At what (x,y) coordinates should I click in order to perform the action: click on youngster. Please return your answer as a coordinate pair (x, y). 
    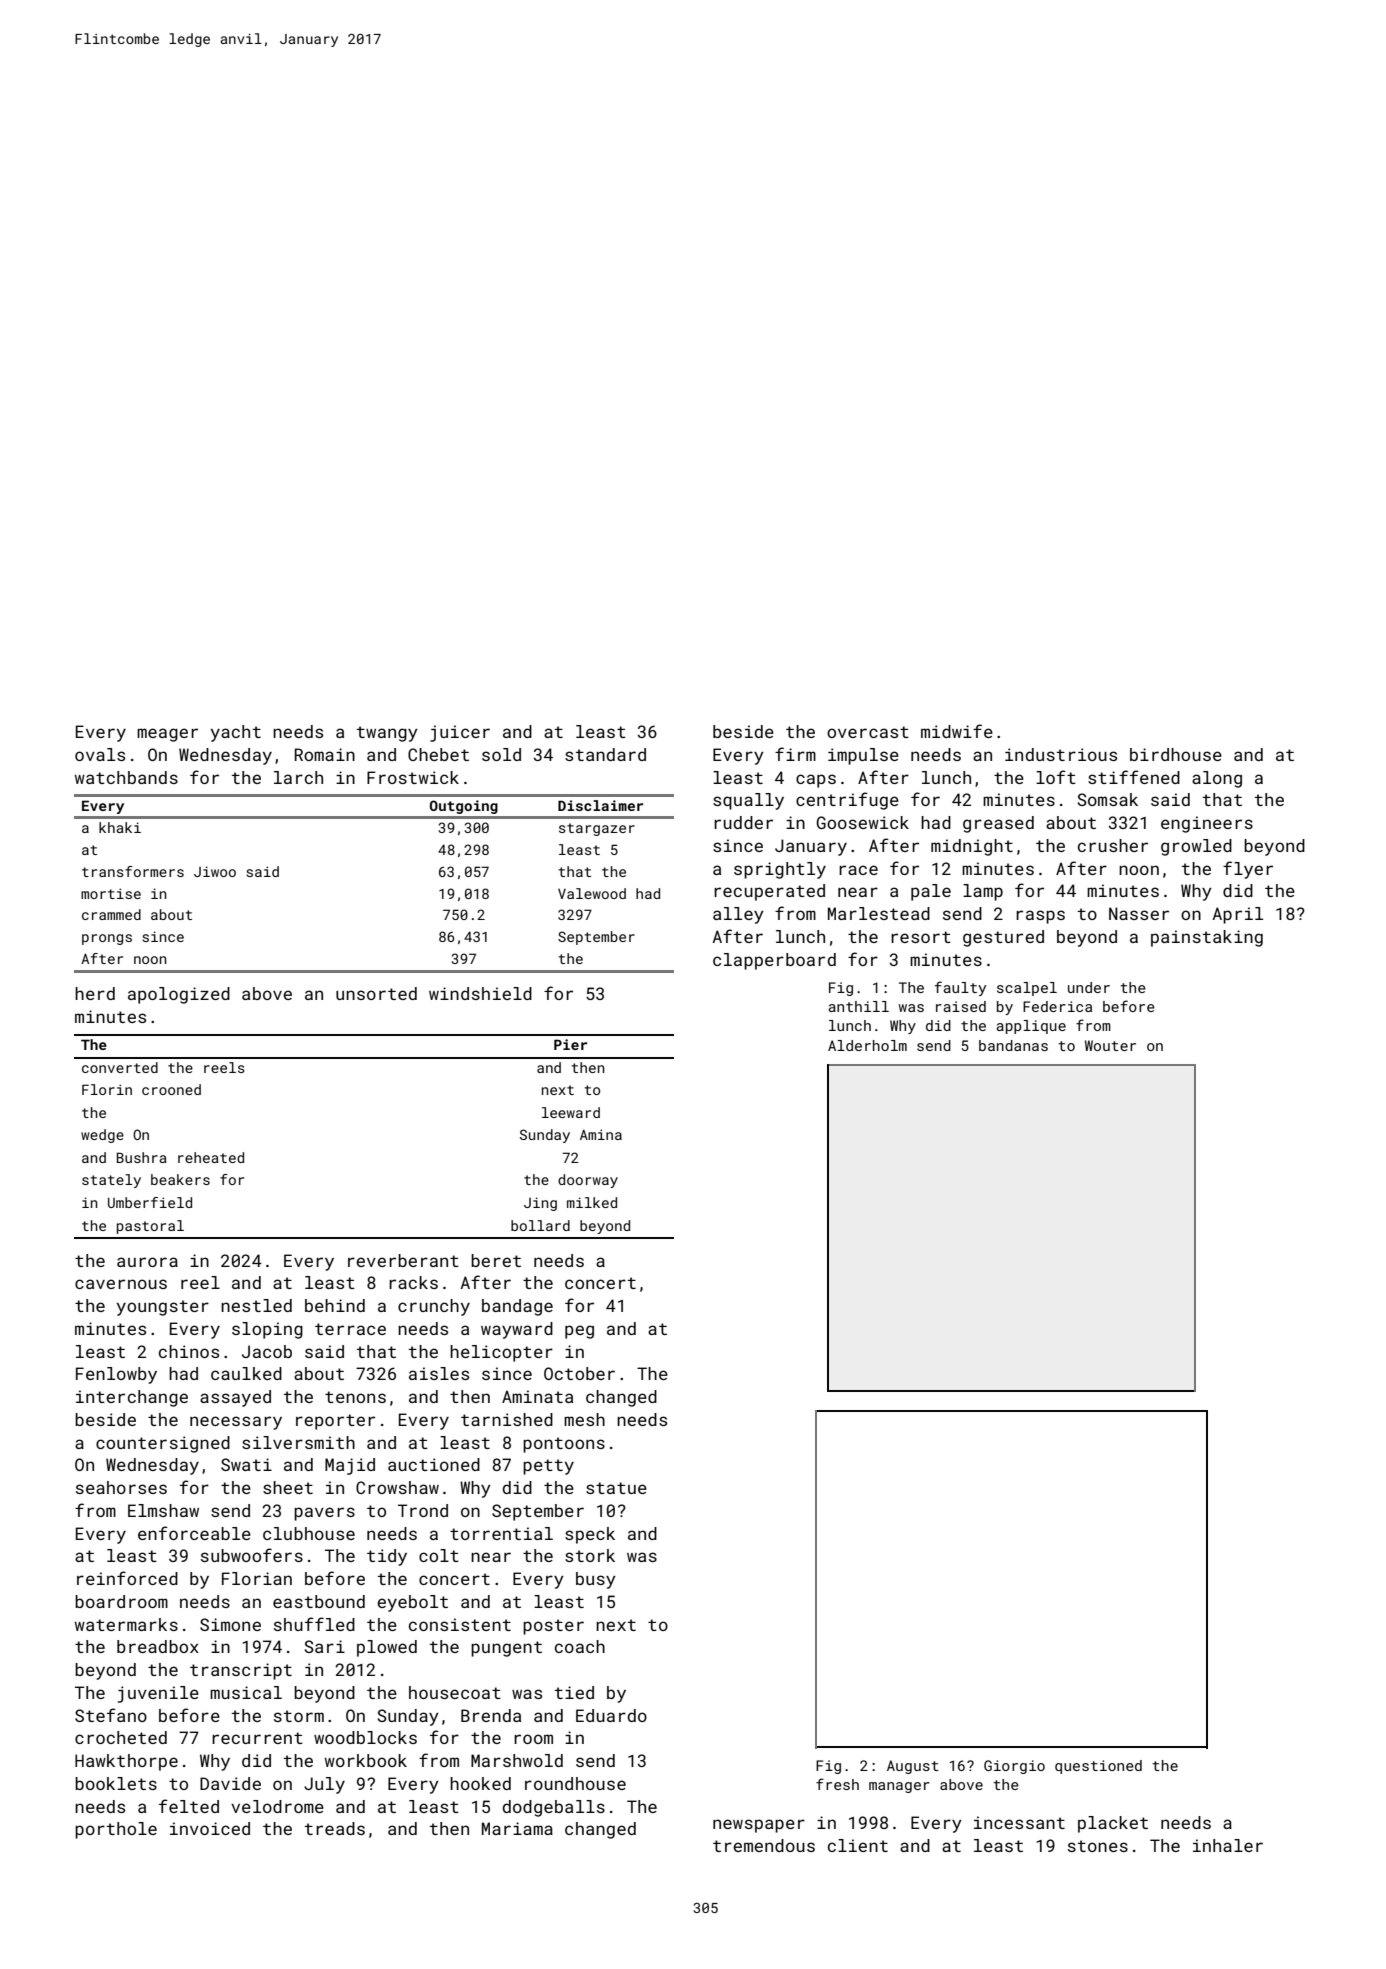
    Looking at the image, I should click on (163, 1308).
